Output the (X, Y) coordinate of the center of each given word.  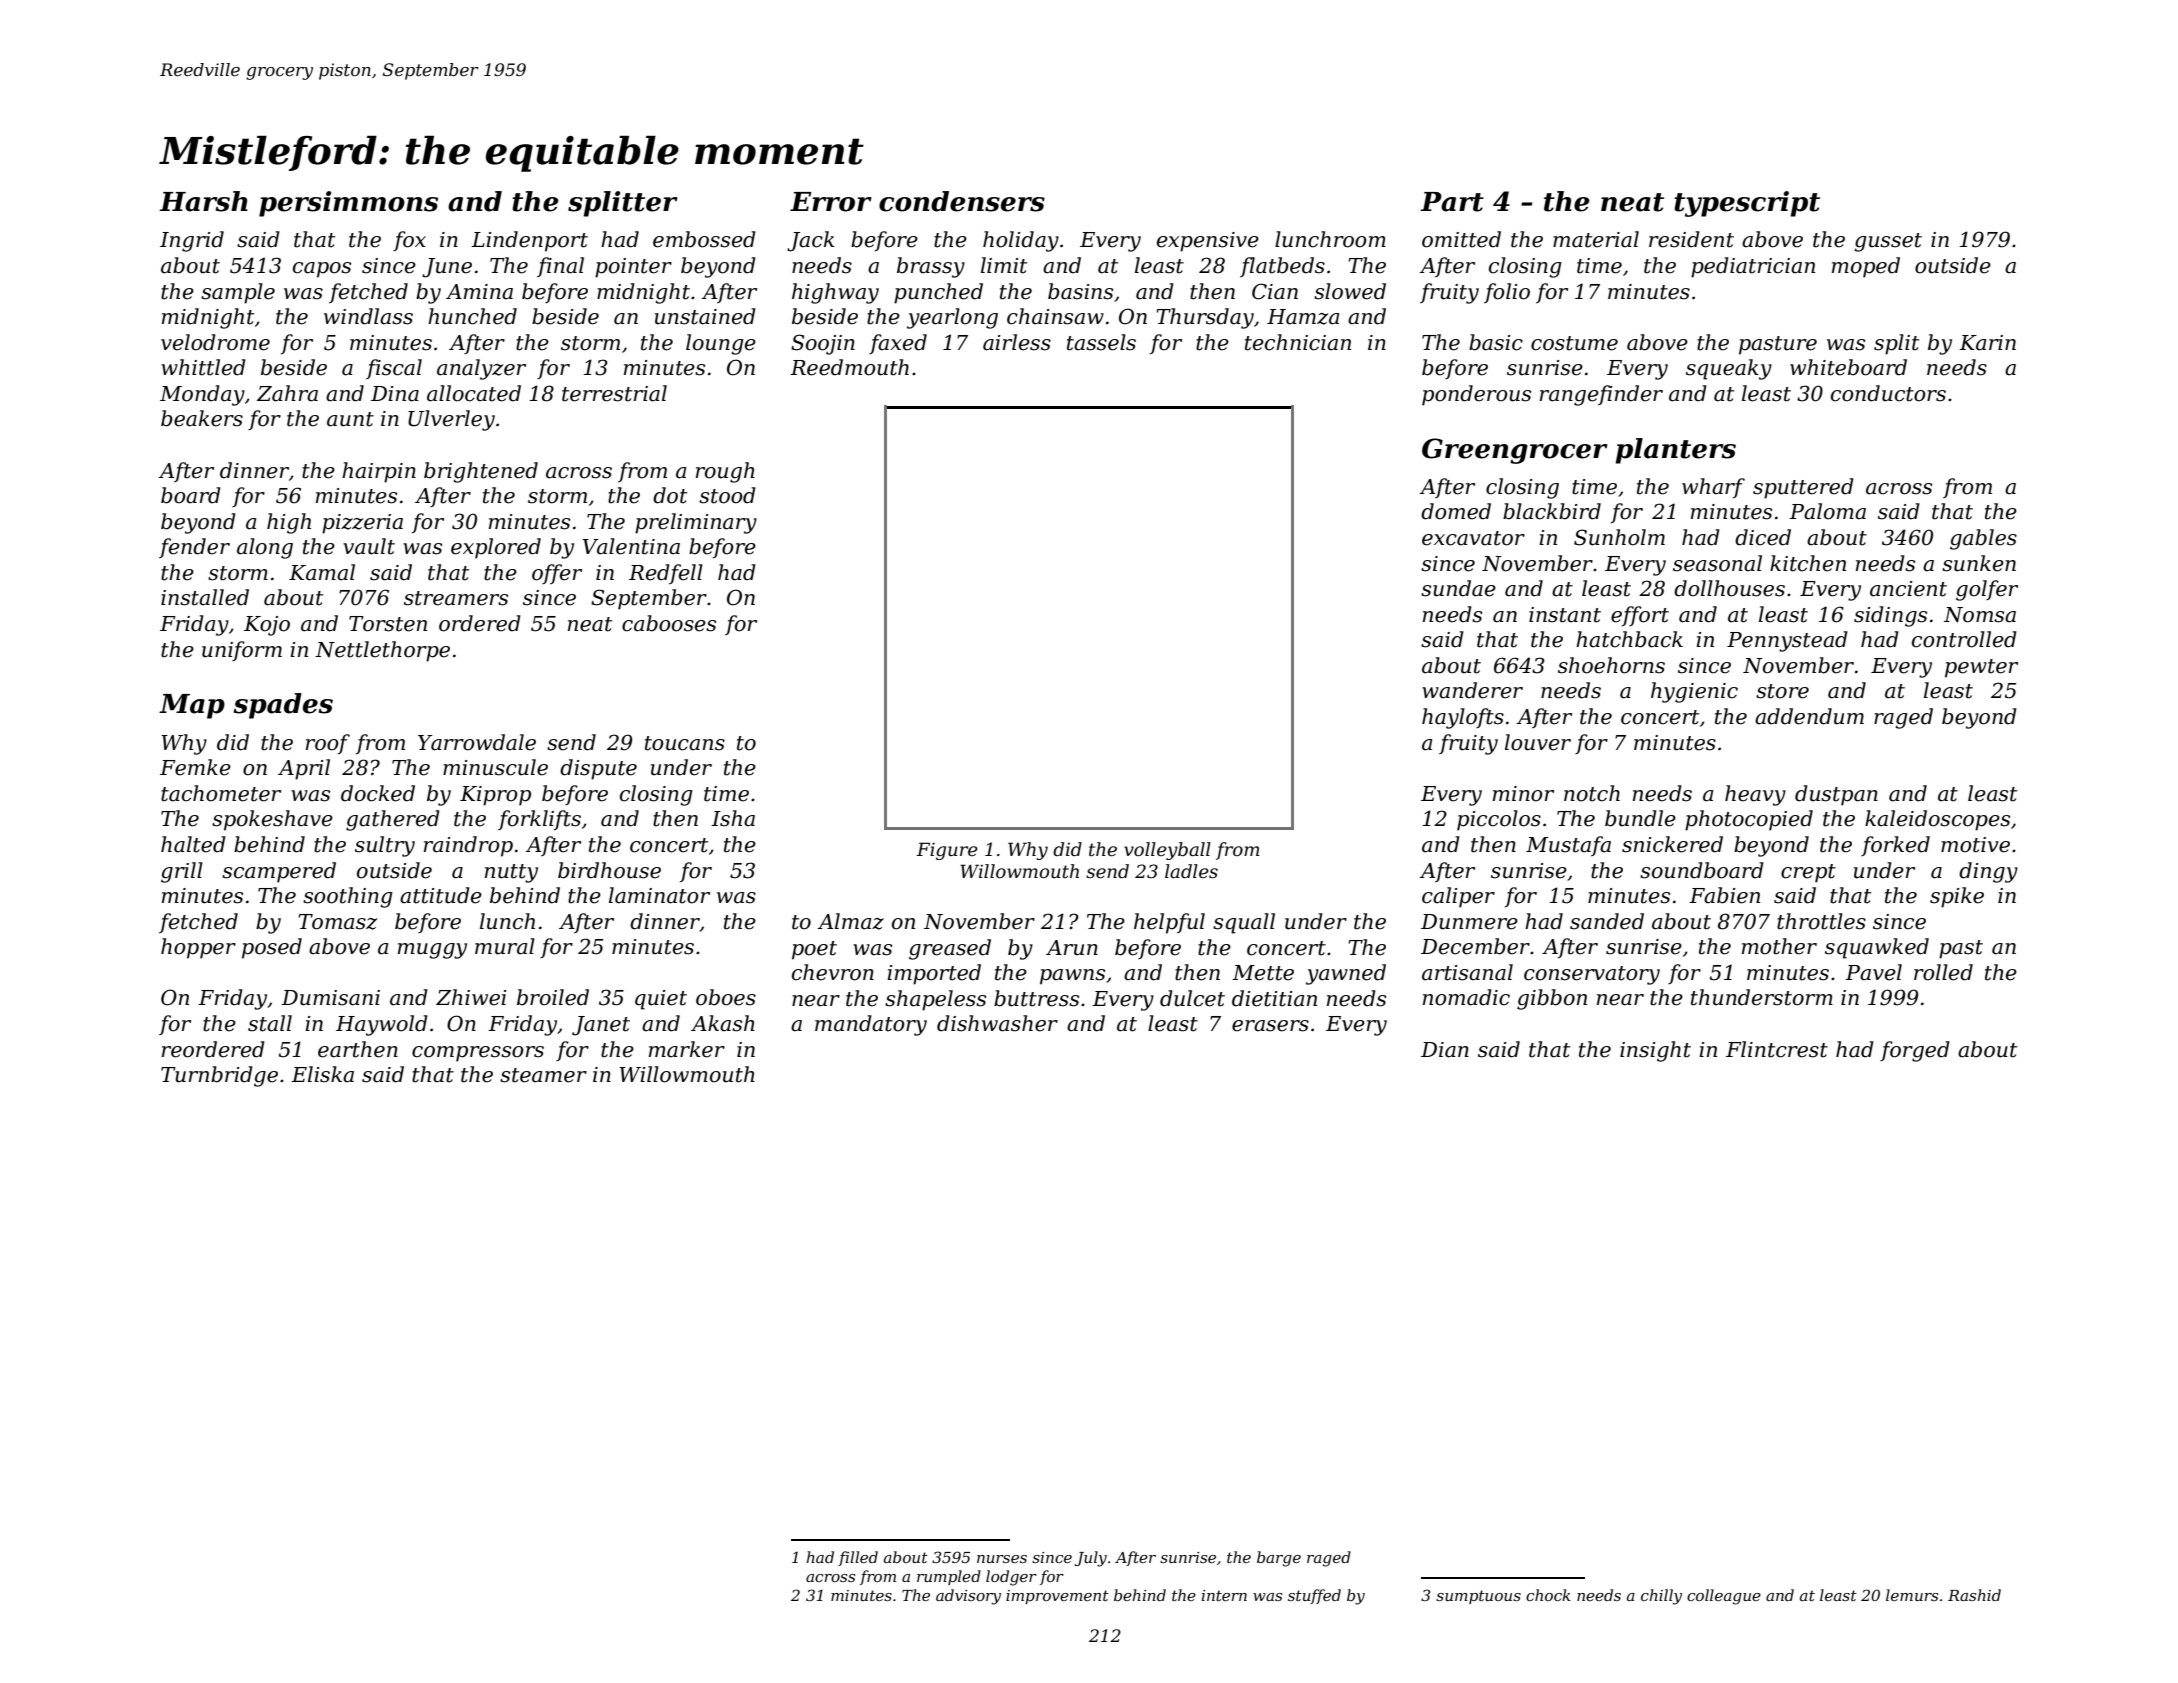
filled (858, 1558)
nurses (1002, 1559)
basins (1080, 291)
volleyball (1167, 851)
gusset (1888, 242)
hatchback (1629, 639)
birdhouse (609, 870)
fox (409, 241)
